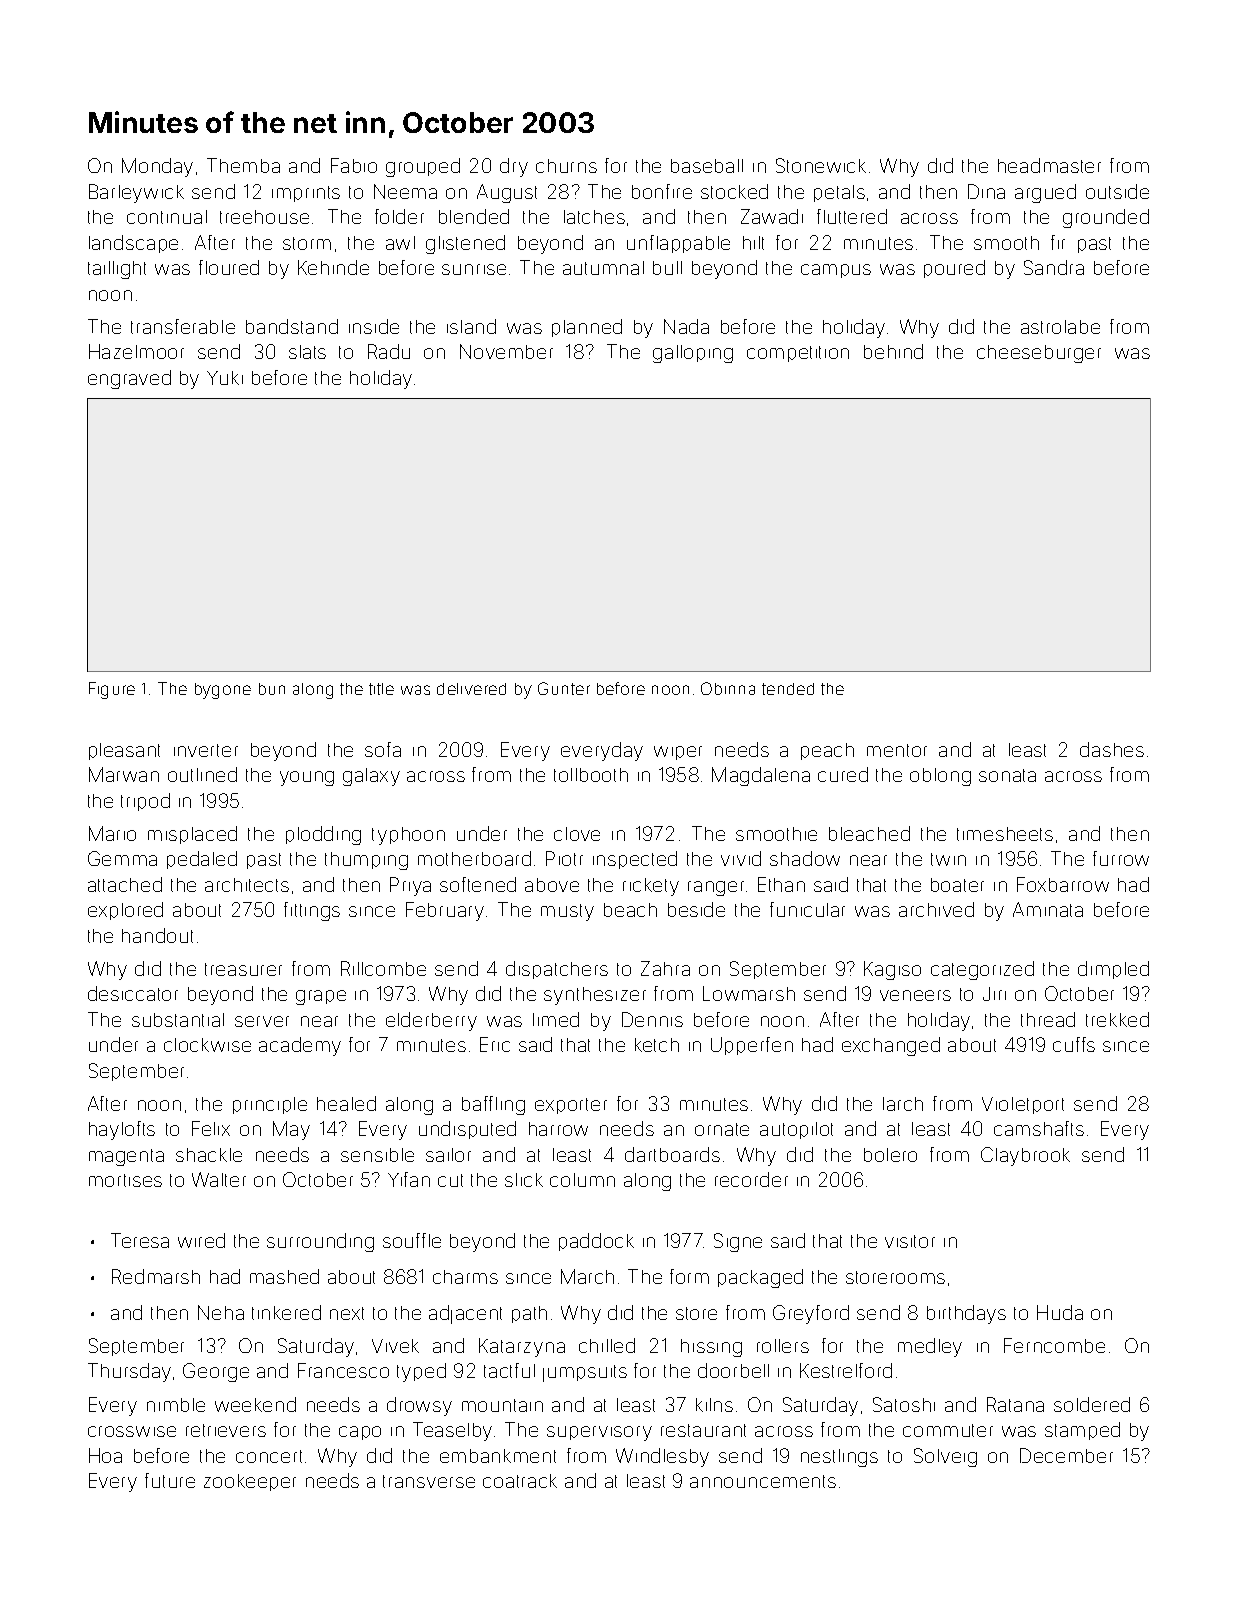 Image resolution: width=1238 pixels, height=1602 pixels. Describe the element at coordinates (1054, 1345) in the document. I see `Ferncombe` at that location.
